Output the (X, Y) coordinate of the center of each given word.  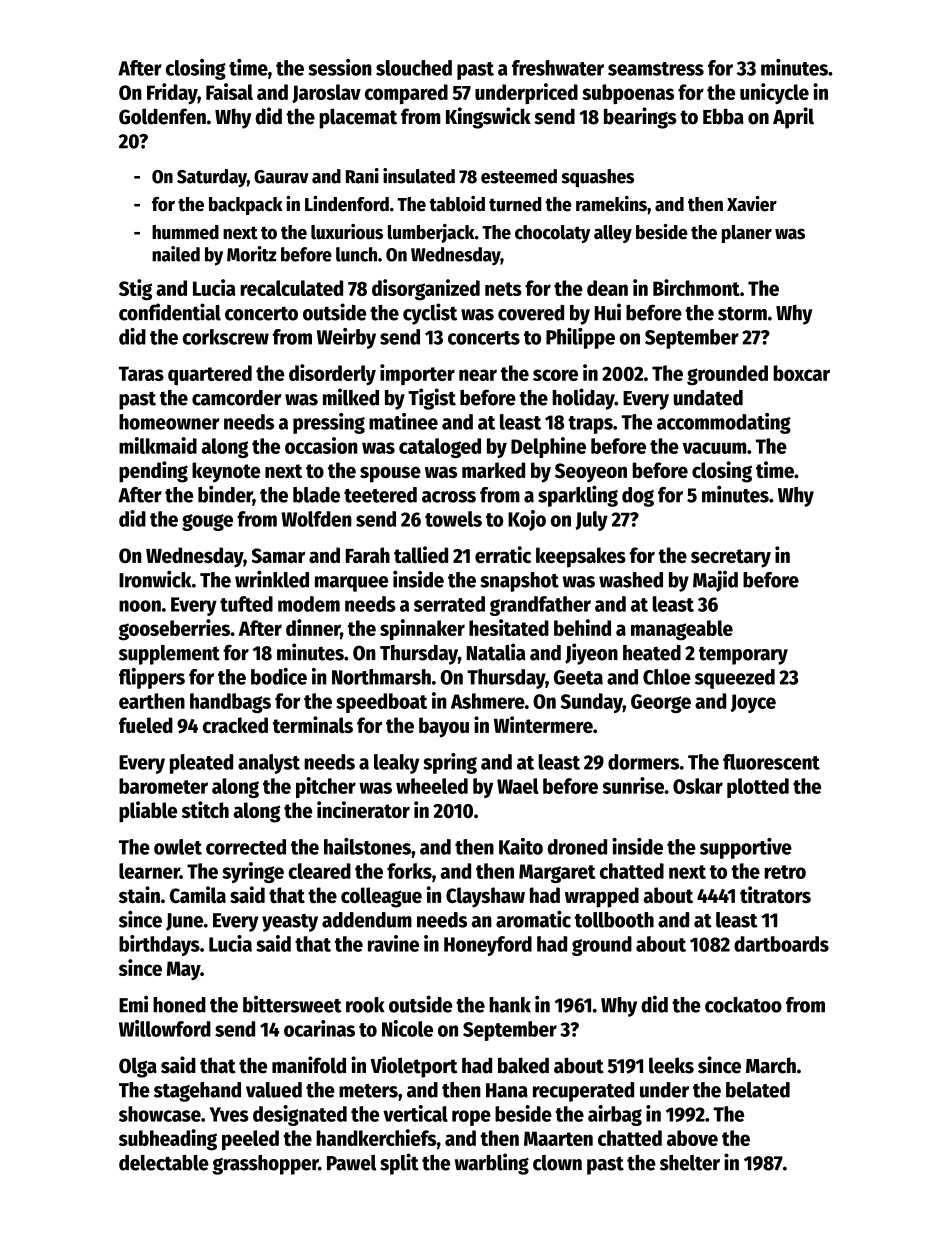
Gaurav (281, 177)
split (399, 1164)
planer (747, 234)
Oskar (698, 786)
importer (417, 374)
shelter (690, 1163)
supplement (169, 655)
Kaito (521, 846)
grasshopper (265, 1165)
